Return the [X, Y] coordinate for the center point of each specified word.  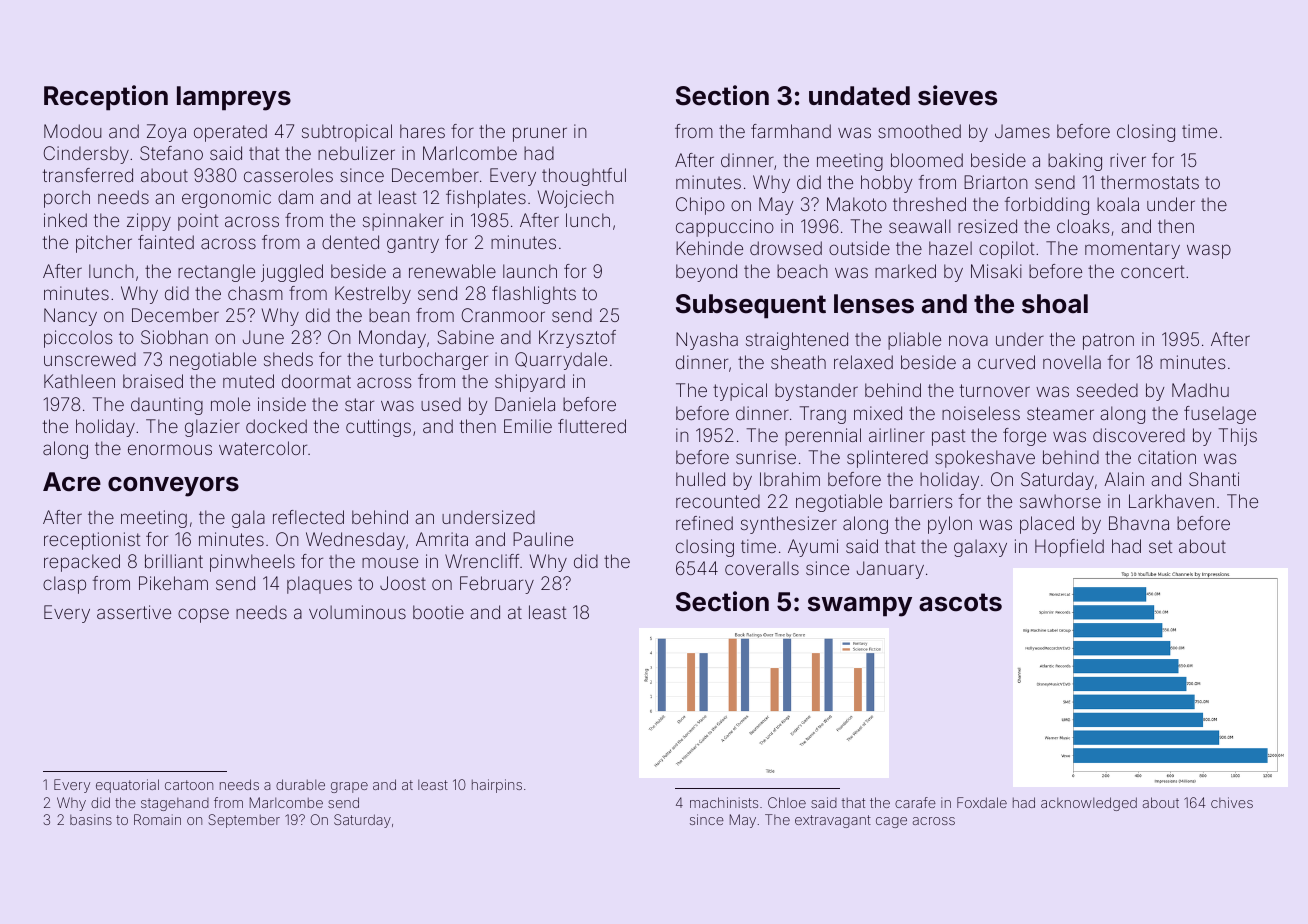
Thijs [1238, 437]
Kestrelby [373, 295]
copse [203, 615]
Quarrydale [561, 361]
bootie [438, 612]
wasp [1209, 251]
